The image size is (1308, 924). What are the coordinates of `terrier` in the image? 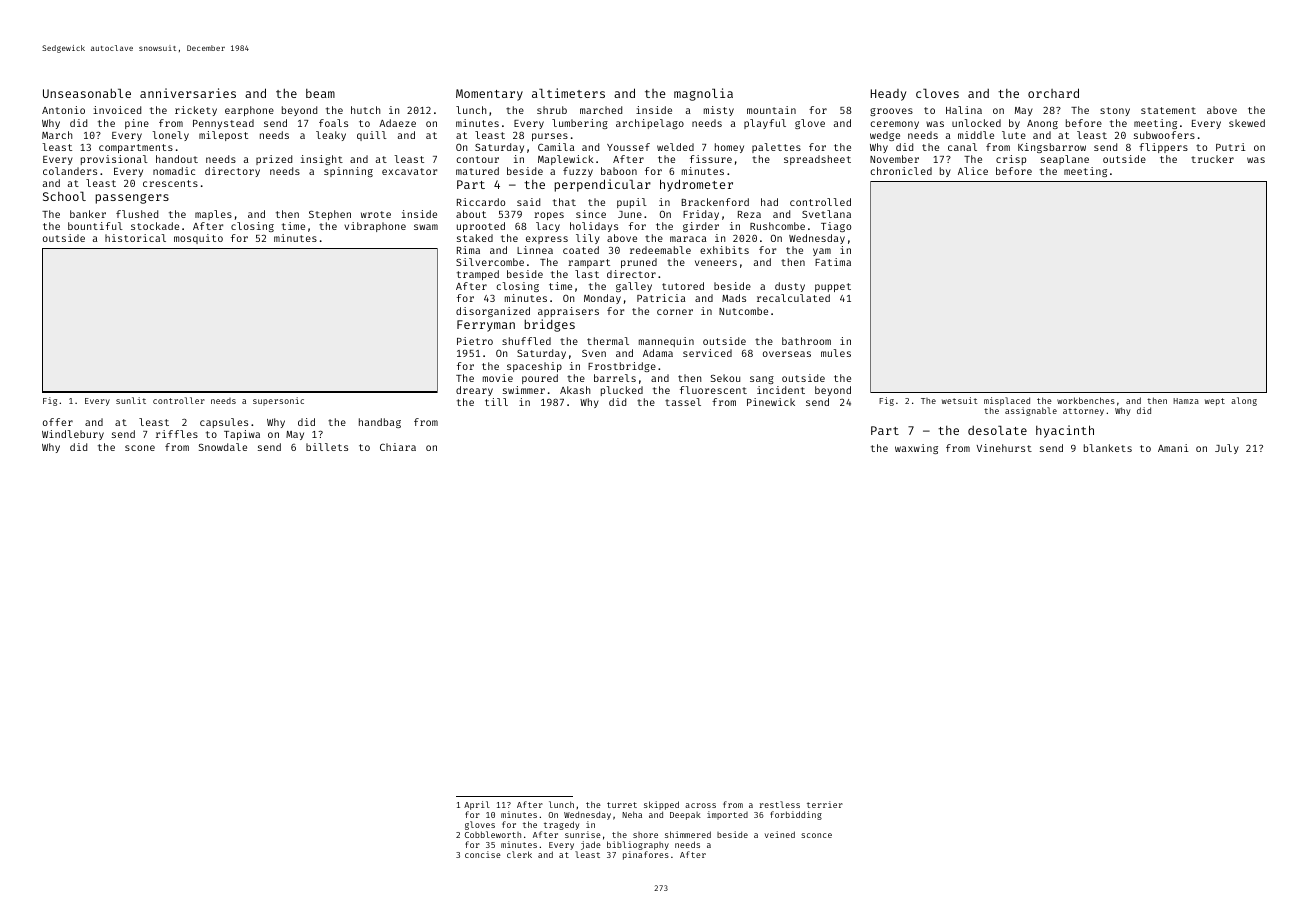 It's located at (825, 804).
